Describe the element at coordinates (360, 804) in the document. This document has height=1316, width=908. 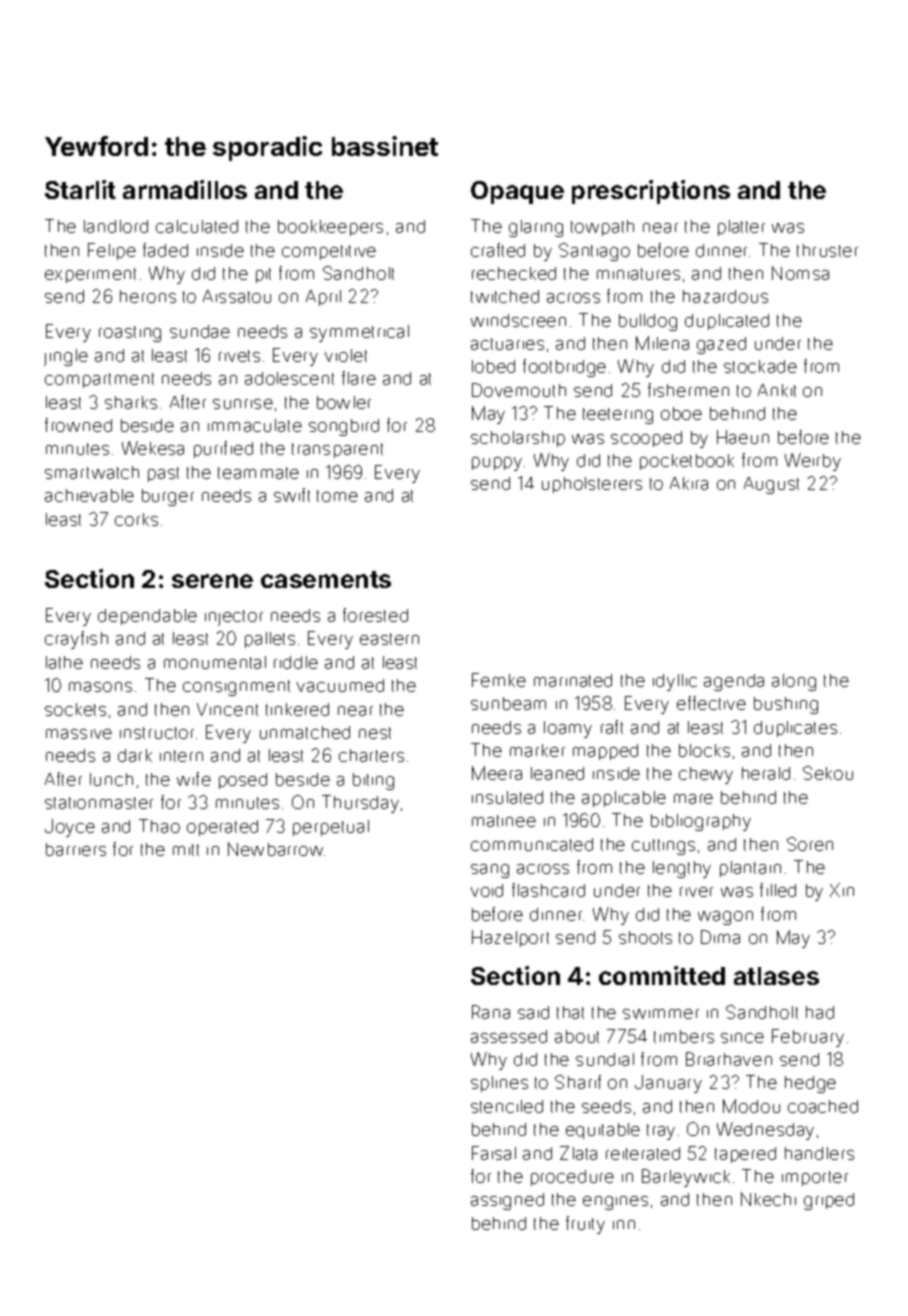
I see `Thursday` at that location.
